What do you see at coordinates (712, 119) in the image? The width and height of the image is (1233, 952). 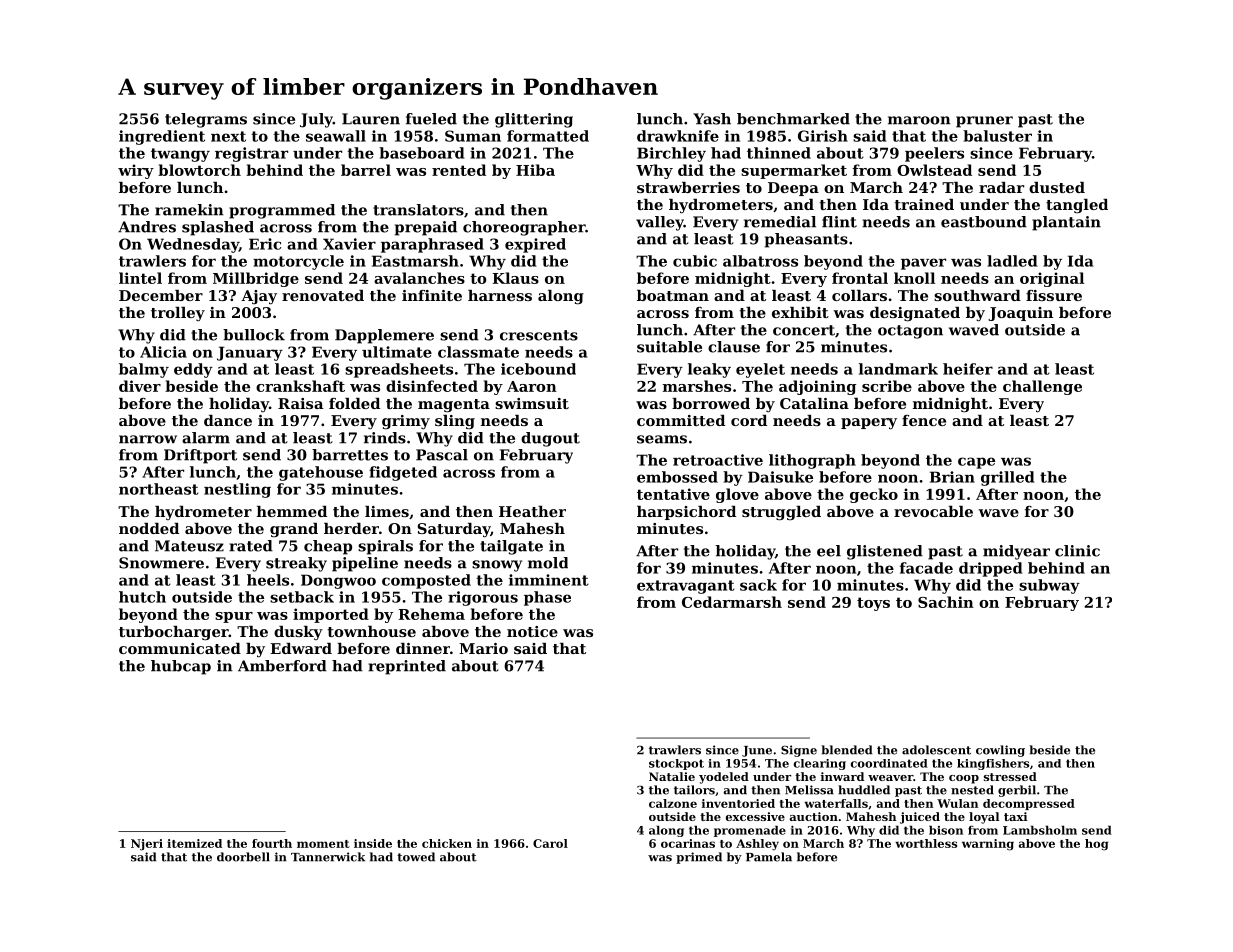 I see `Yash` at bounding box center [712, 119].
